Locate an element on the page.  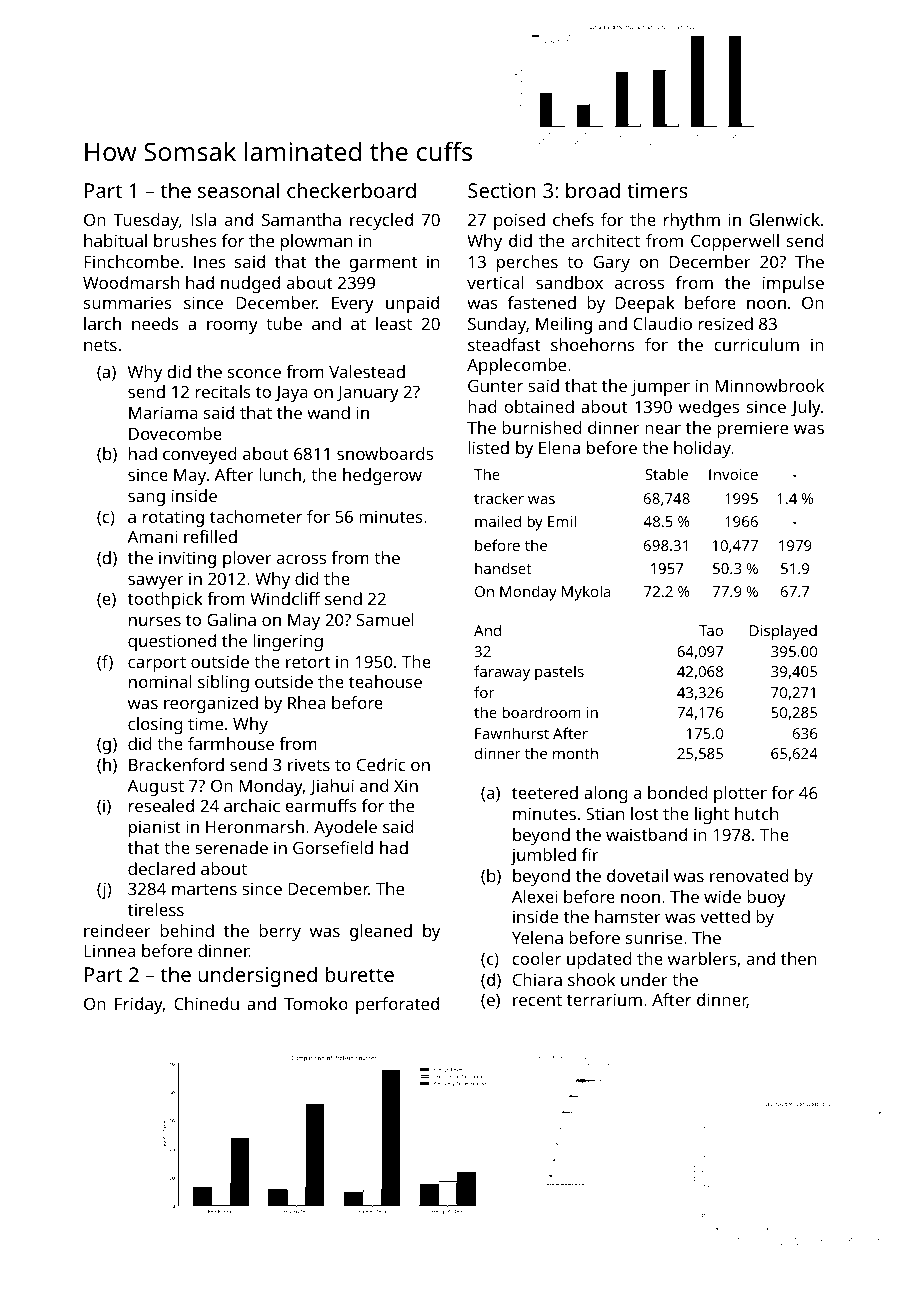
Invoice is located at coordinates (733, 474).
